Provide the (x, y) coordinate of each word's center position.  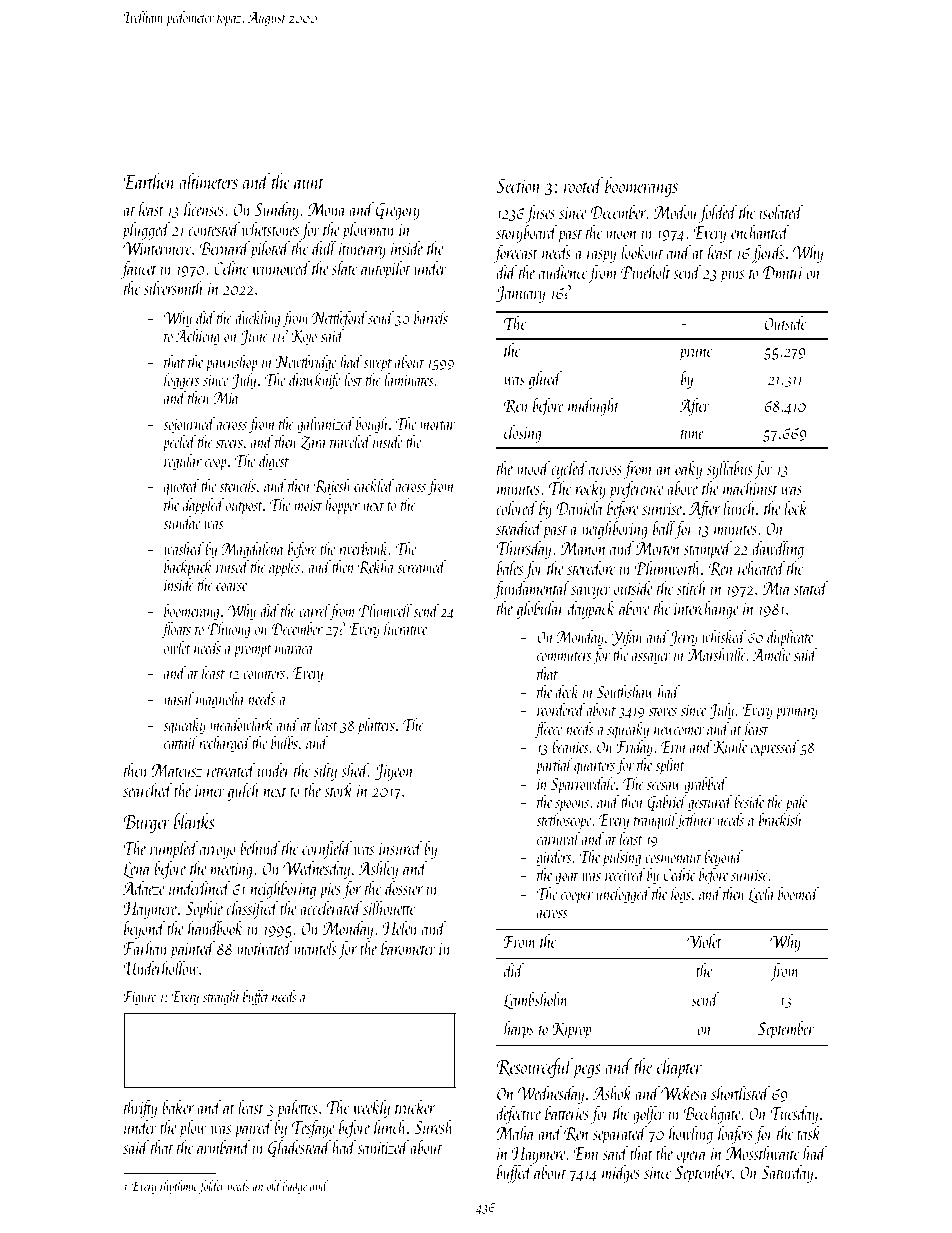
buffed (515, 1174)
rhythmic (179, 1187)
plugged (146, 231)
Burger (146, 824)
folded (718, 214)
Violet (704, 941)
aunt (309, 183)
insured (401, 848)
